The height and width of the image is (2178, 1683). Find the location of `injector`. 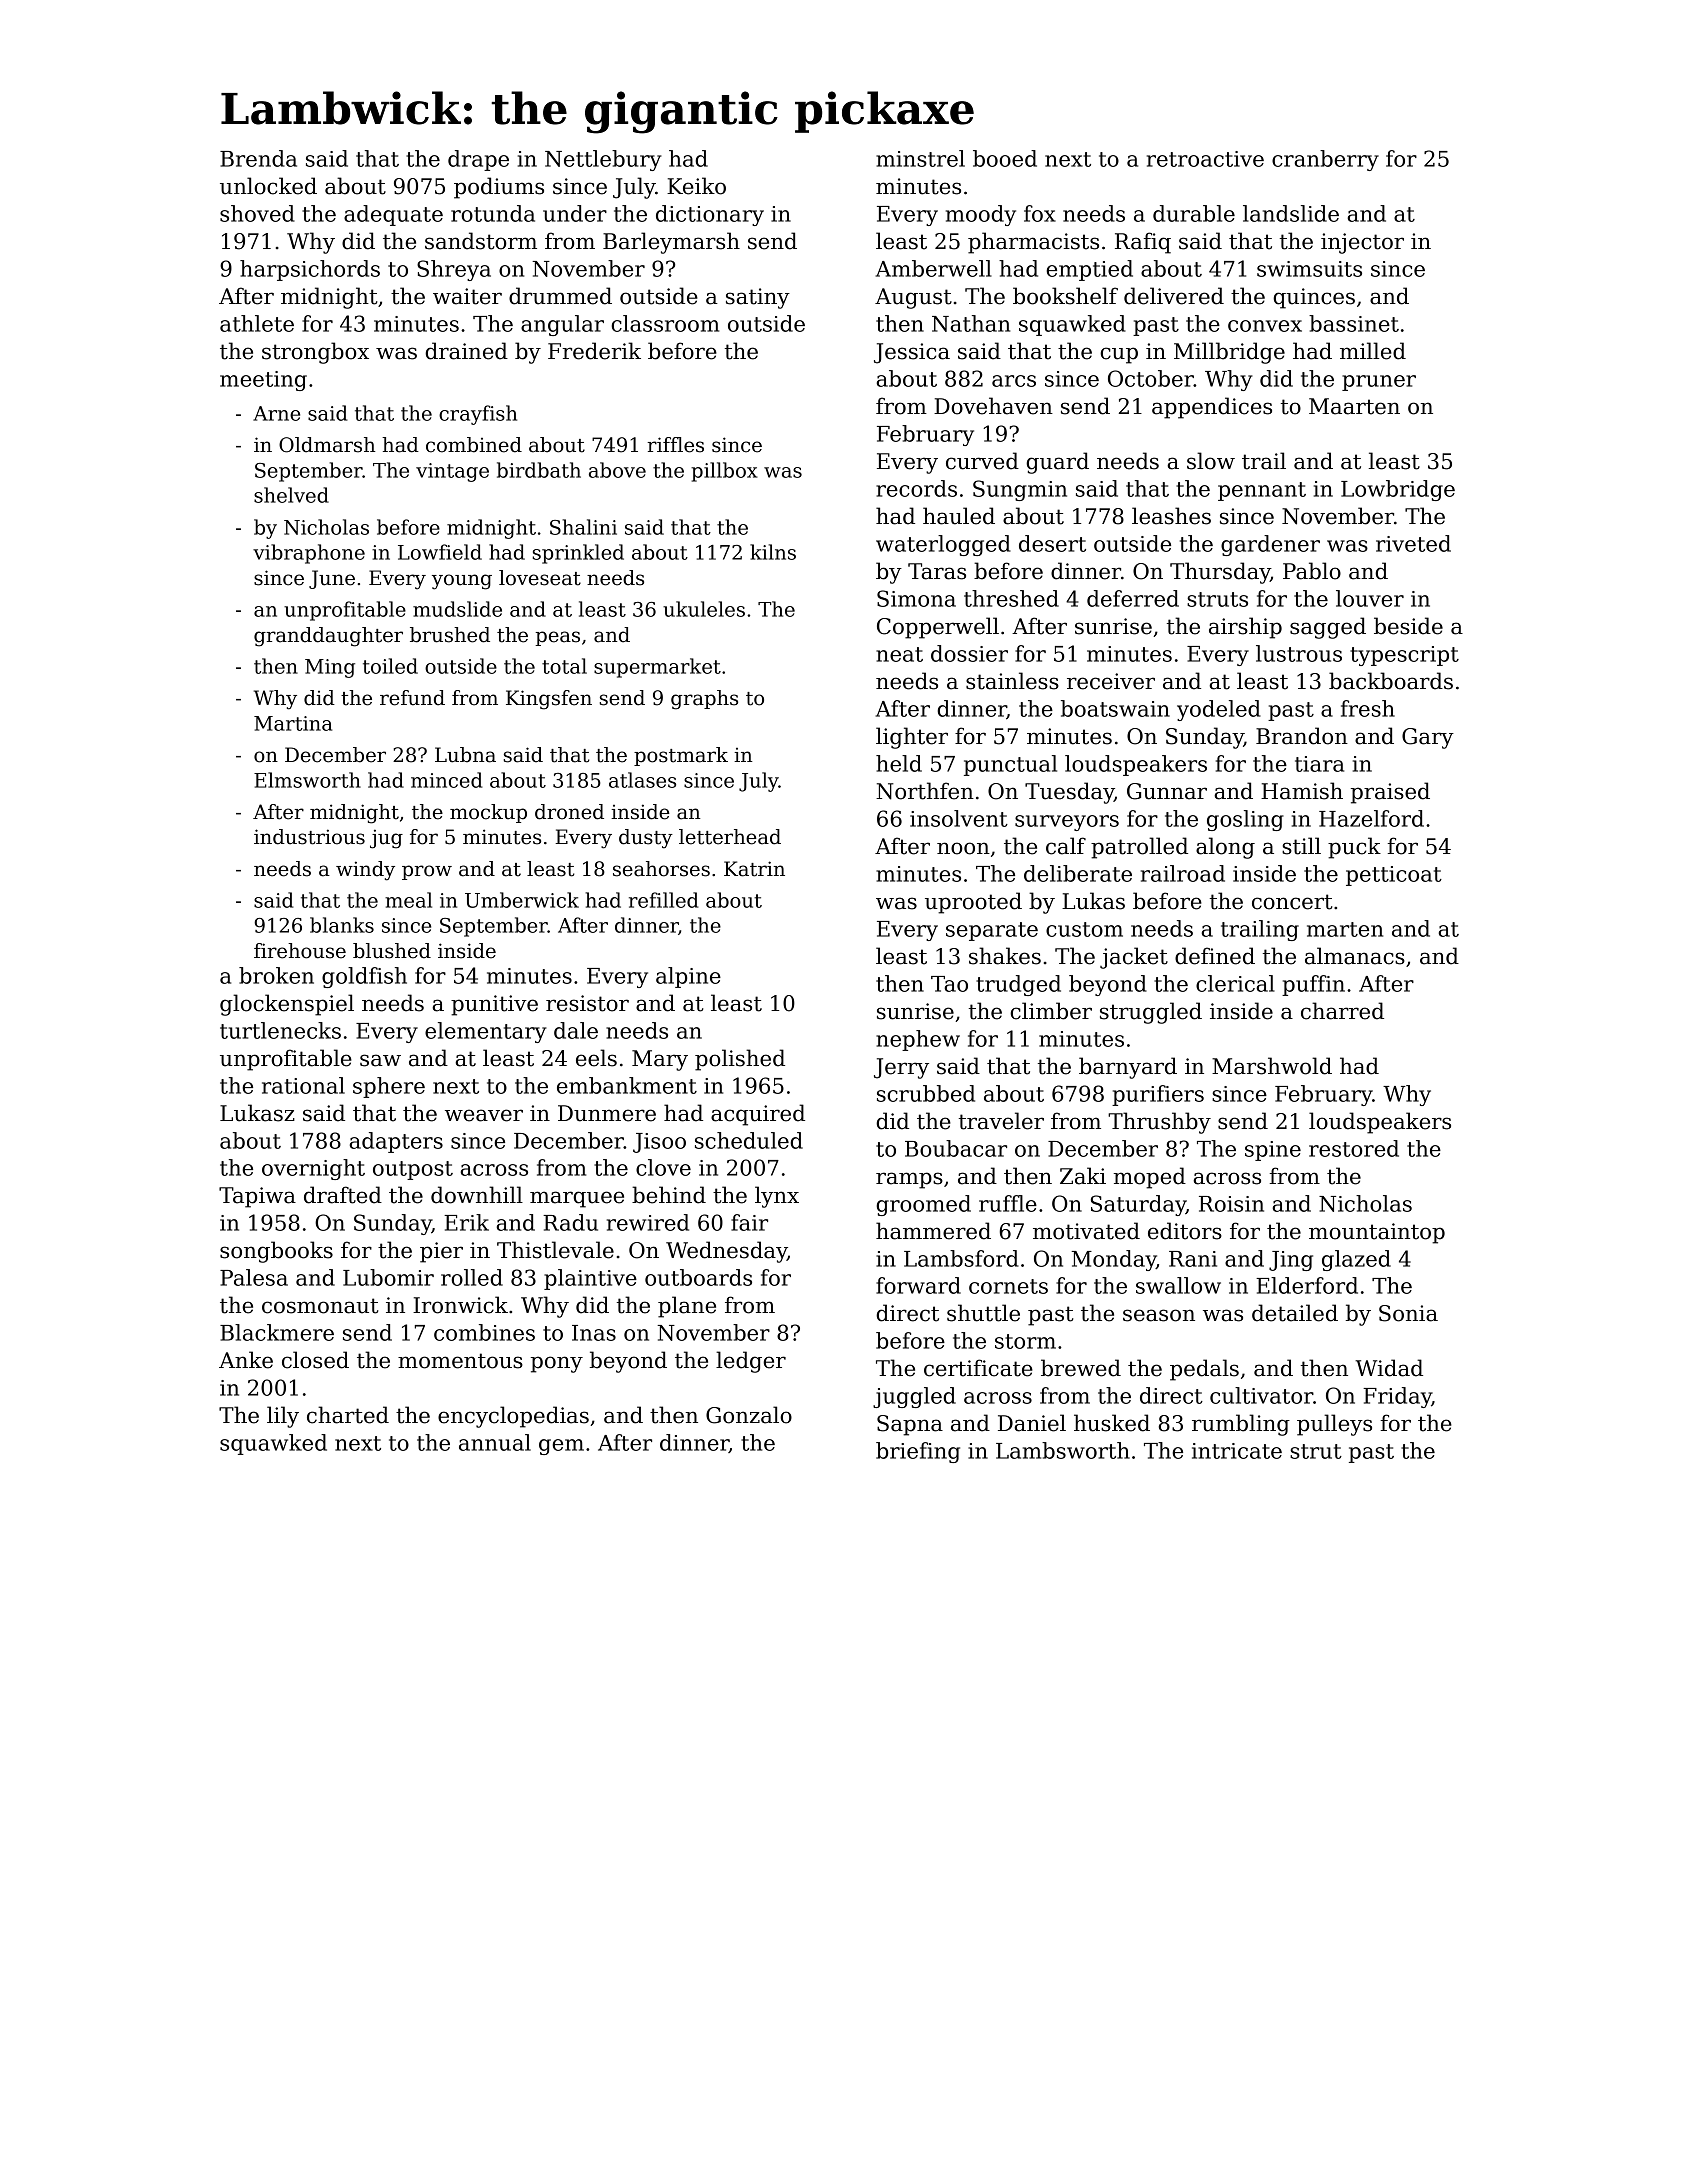

injector is located at coordinates (1362, 243).
